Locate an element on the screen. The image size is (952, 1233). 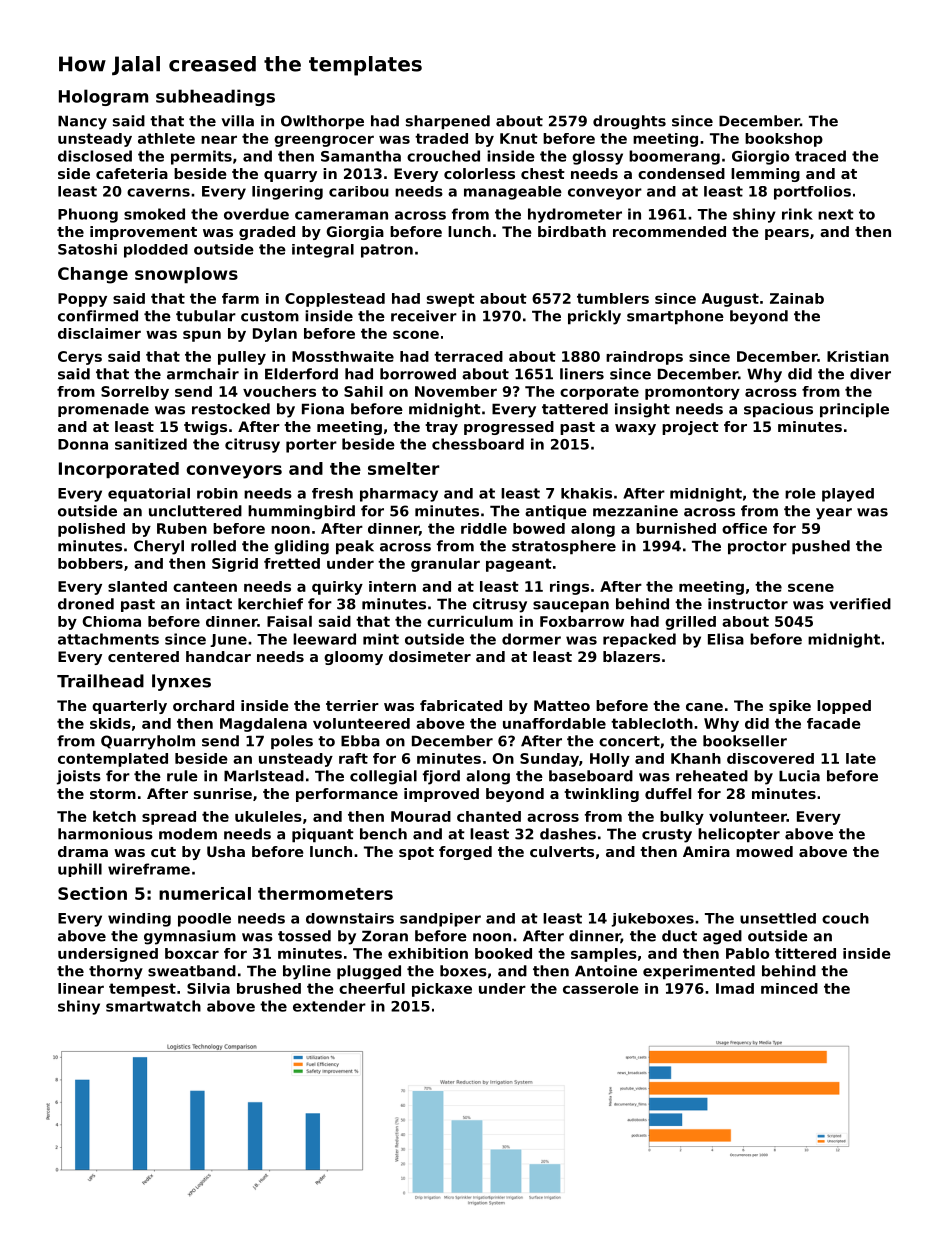
booked is located at coordinates (503, 953).
